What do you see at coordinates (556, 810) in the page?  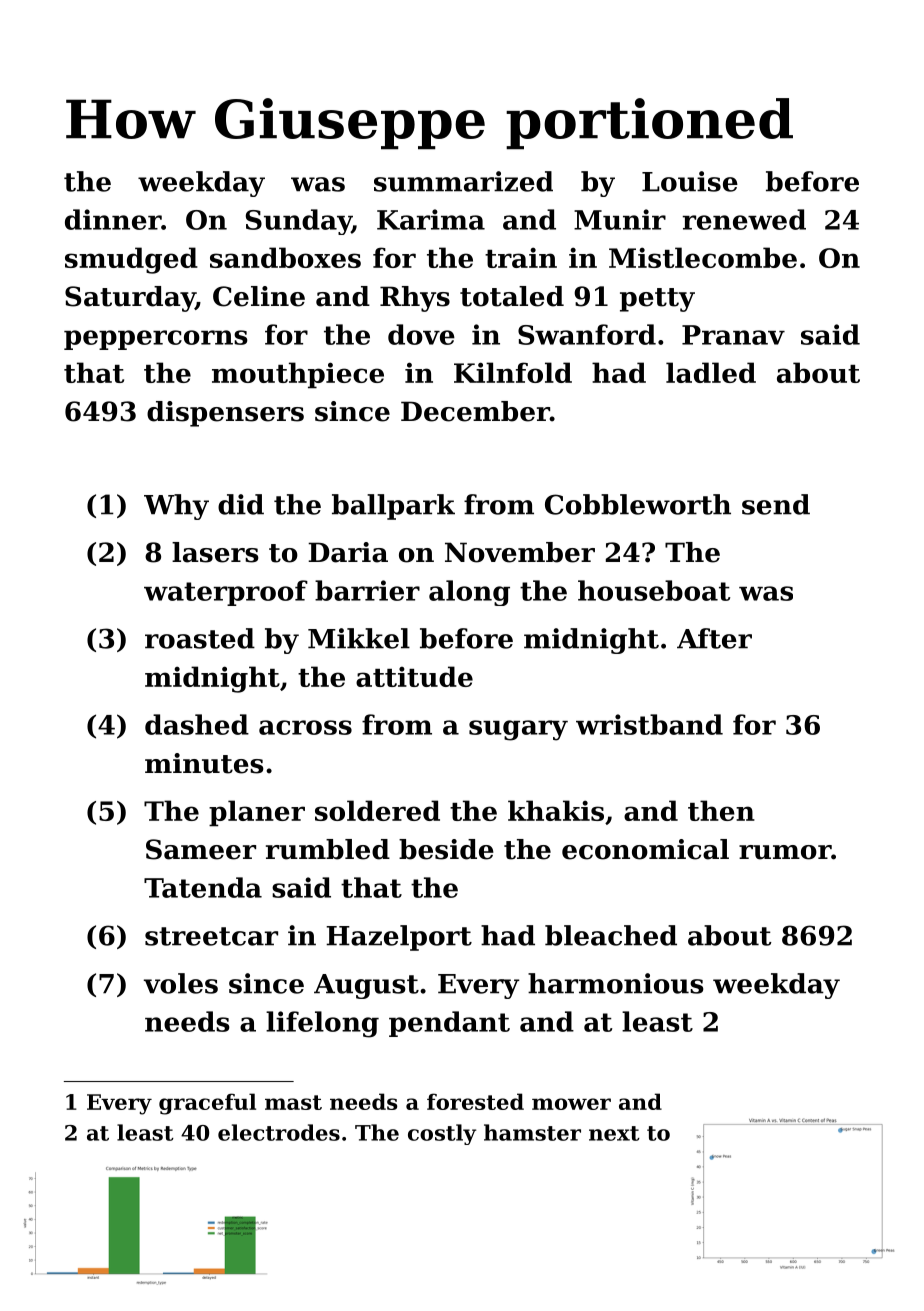 I see `khakis` at bounding box center [556, 810].
